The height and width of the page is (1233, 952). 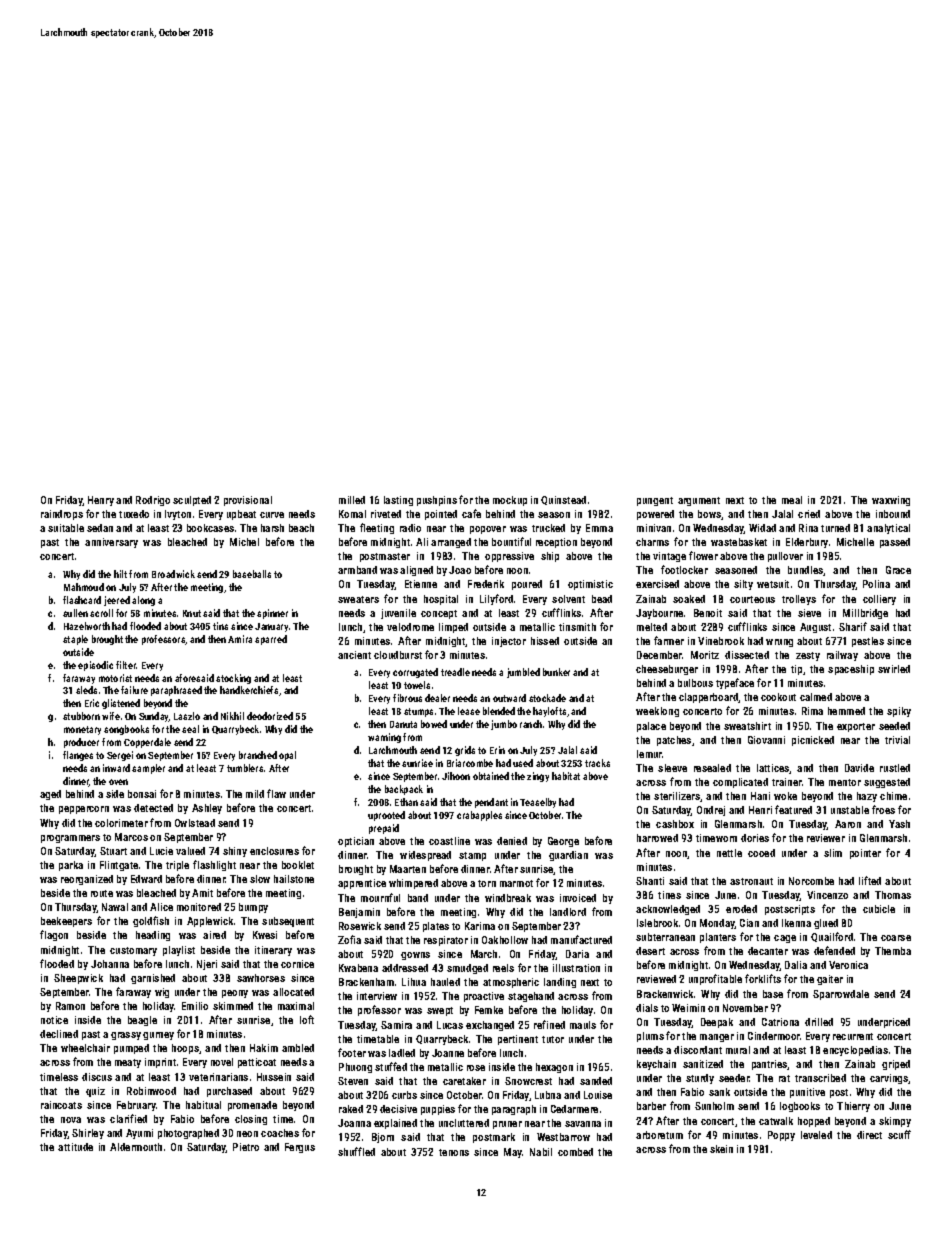 What do you see at coordinates (100, 528) in the page?
I see `sedan` at bounding box center [100, 528].
